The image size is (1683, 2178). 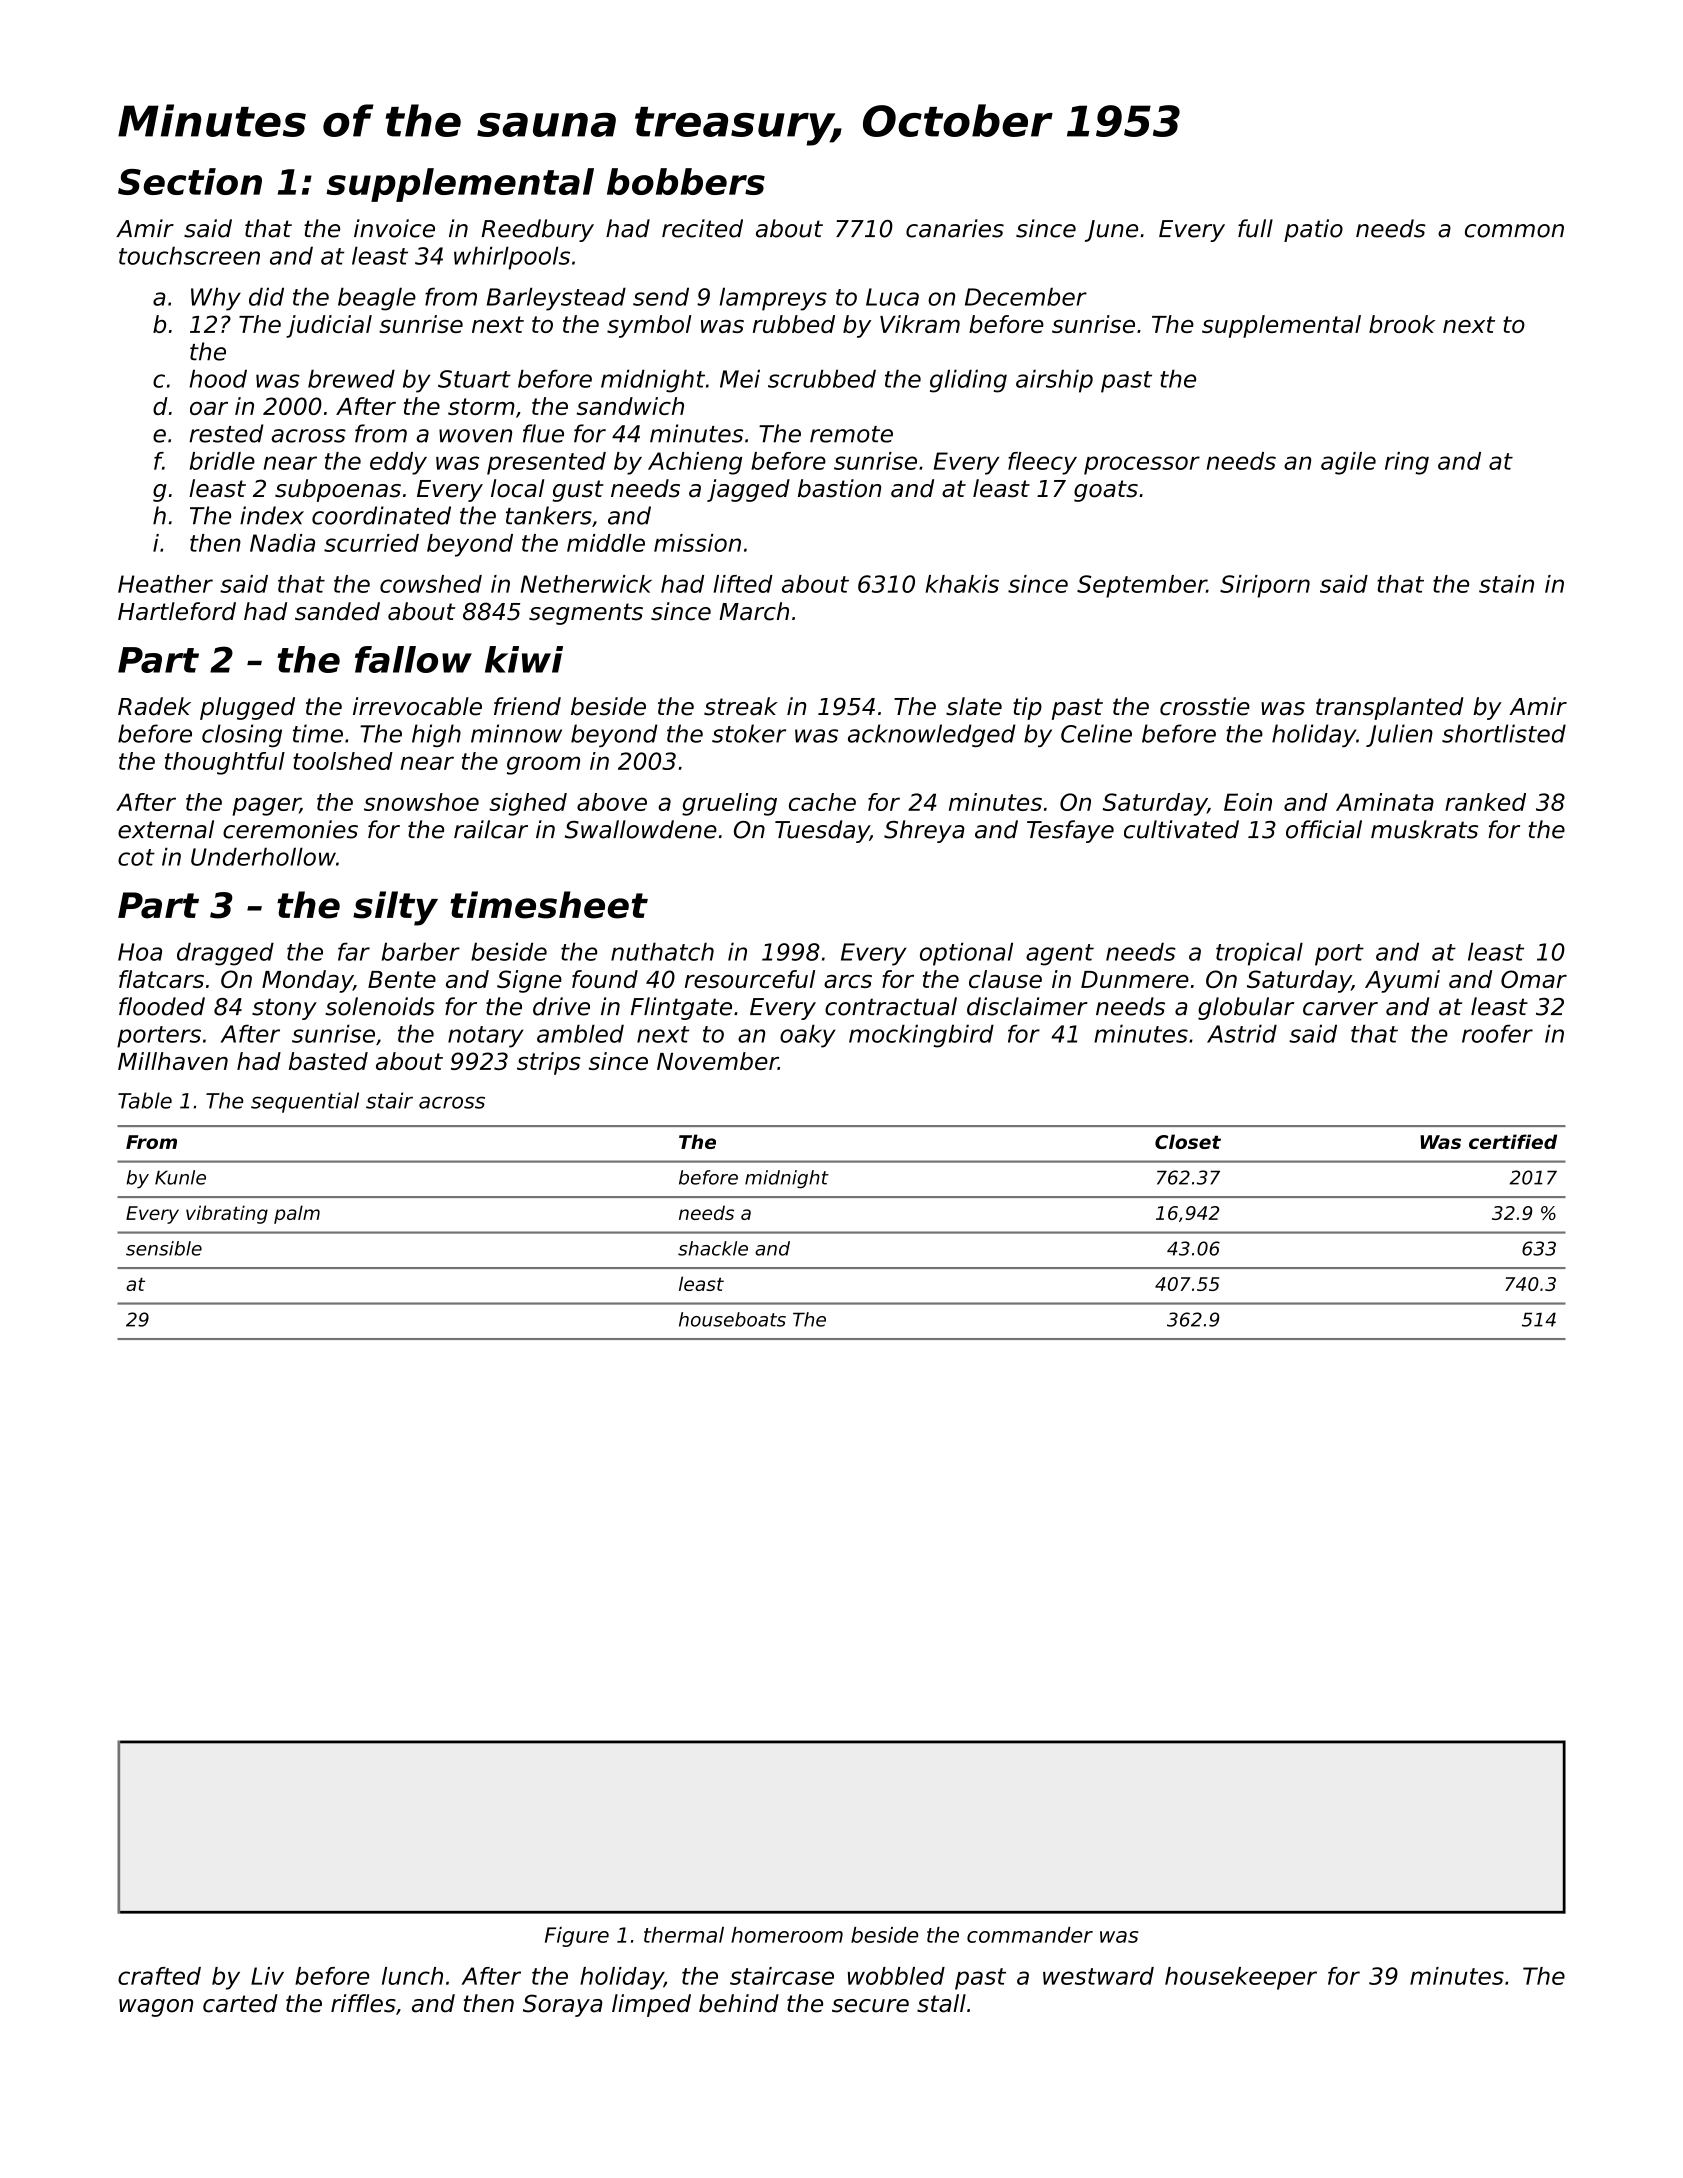 I want to click on canaries, so click(x=955, y=228).
